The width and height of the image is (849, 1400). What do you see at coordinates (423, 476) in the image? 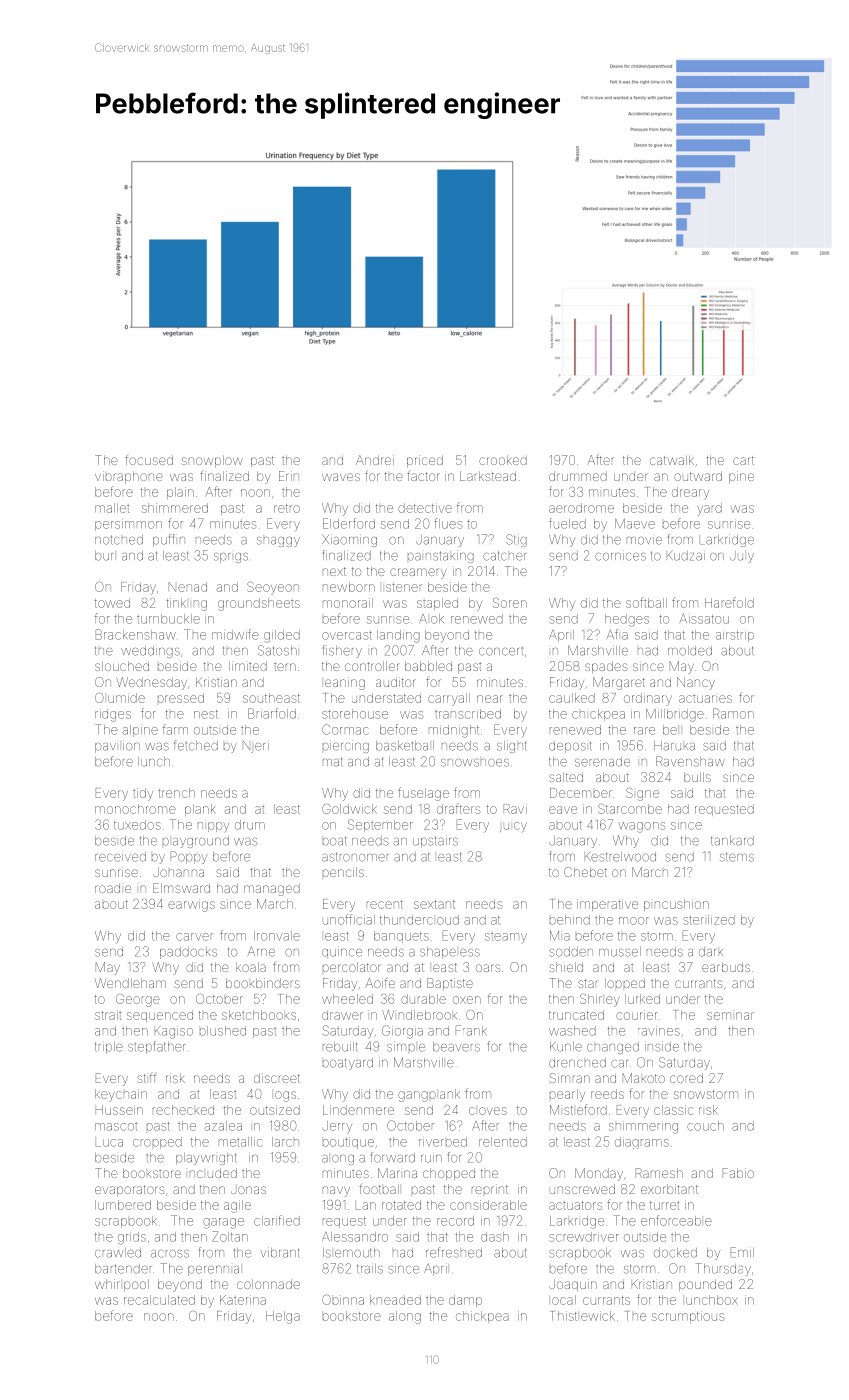
I see `factor` at bounding box center [423, 476].
